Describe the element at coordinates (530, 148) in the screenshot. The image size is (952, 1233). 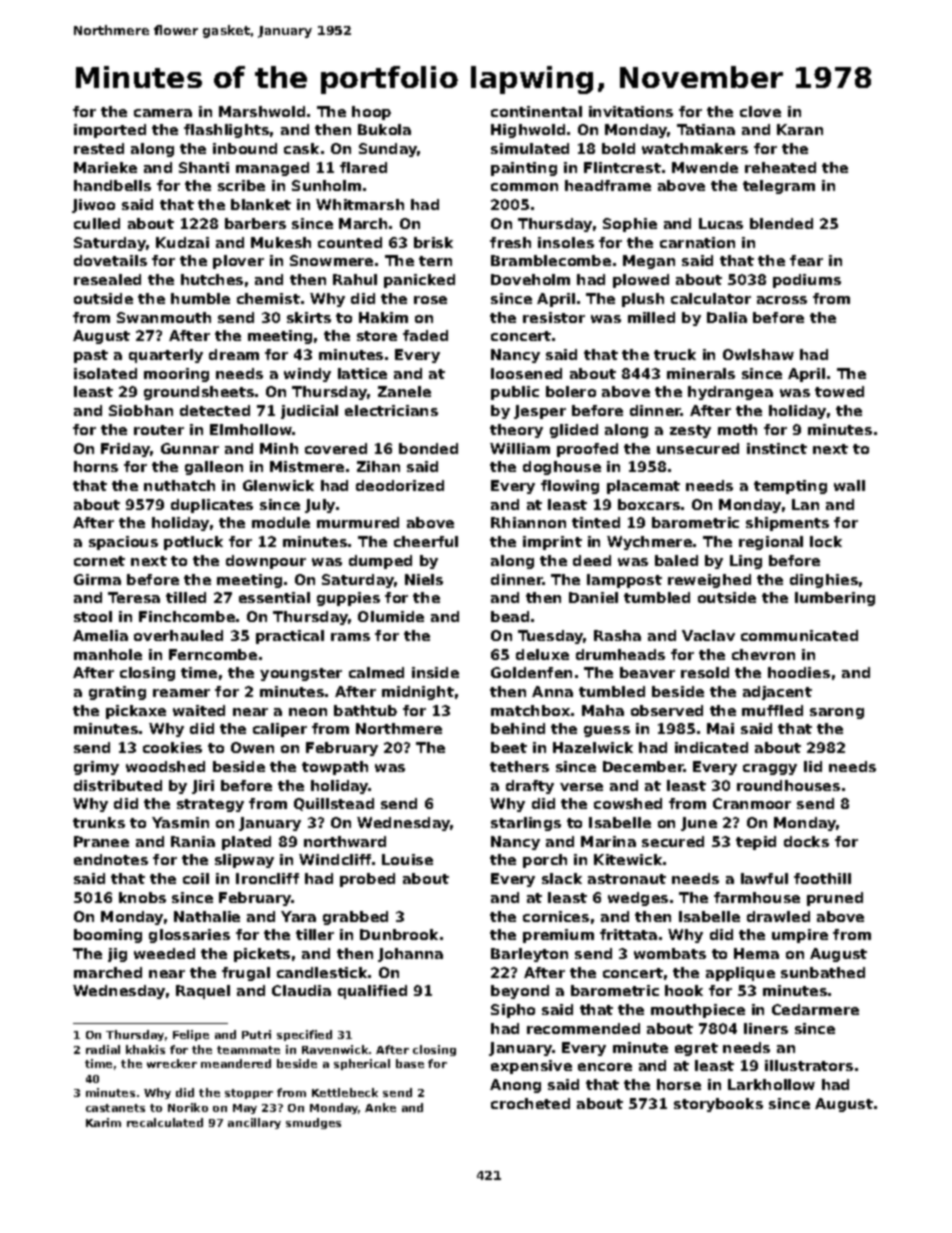
I see `simulated` at that location.
